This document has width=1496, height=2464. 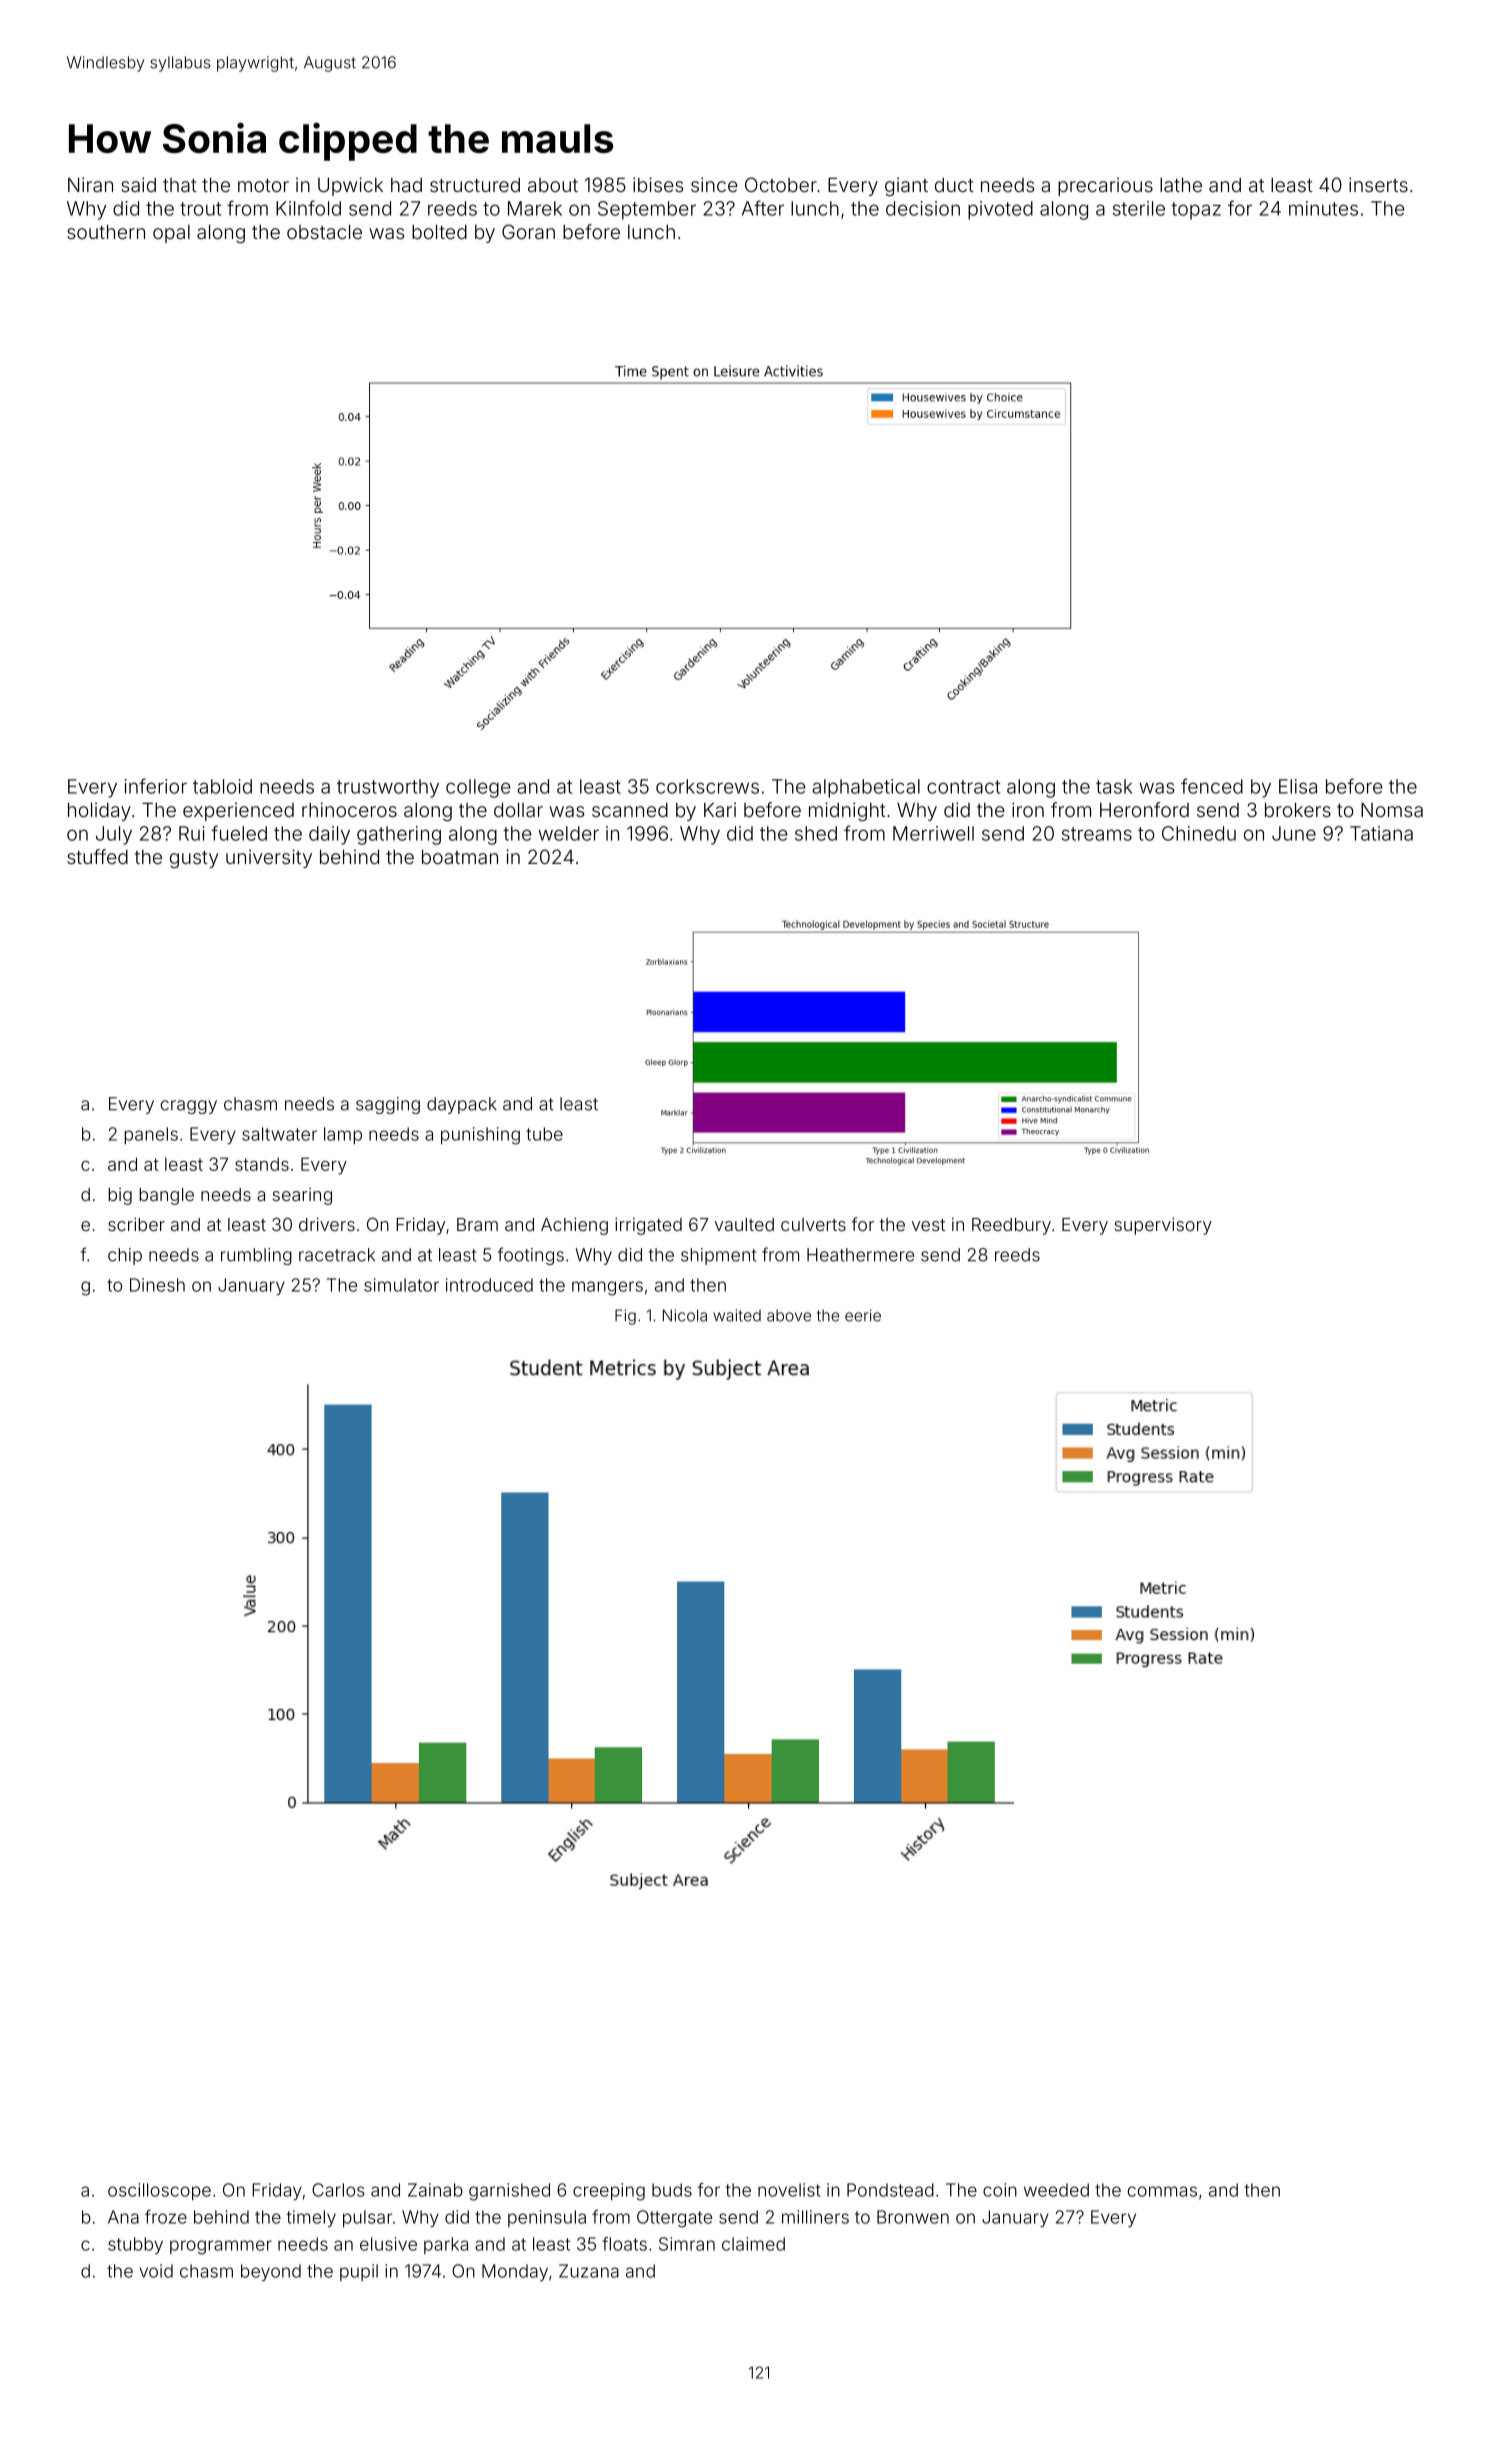 What do you see at coordinates (157, 1285) in the document?
I see `Dinesh` at bounding box center [157, 1285].
